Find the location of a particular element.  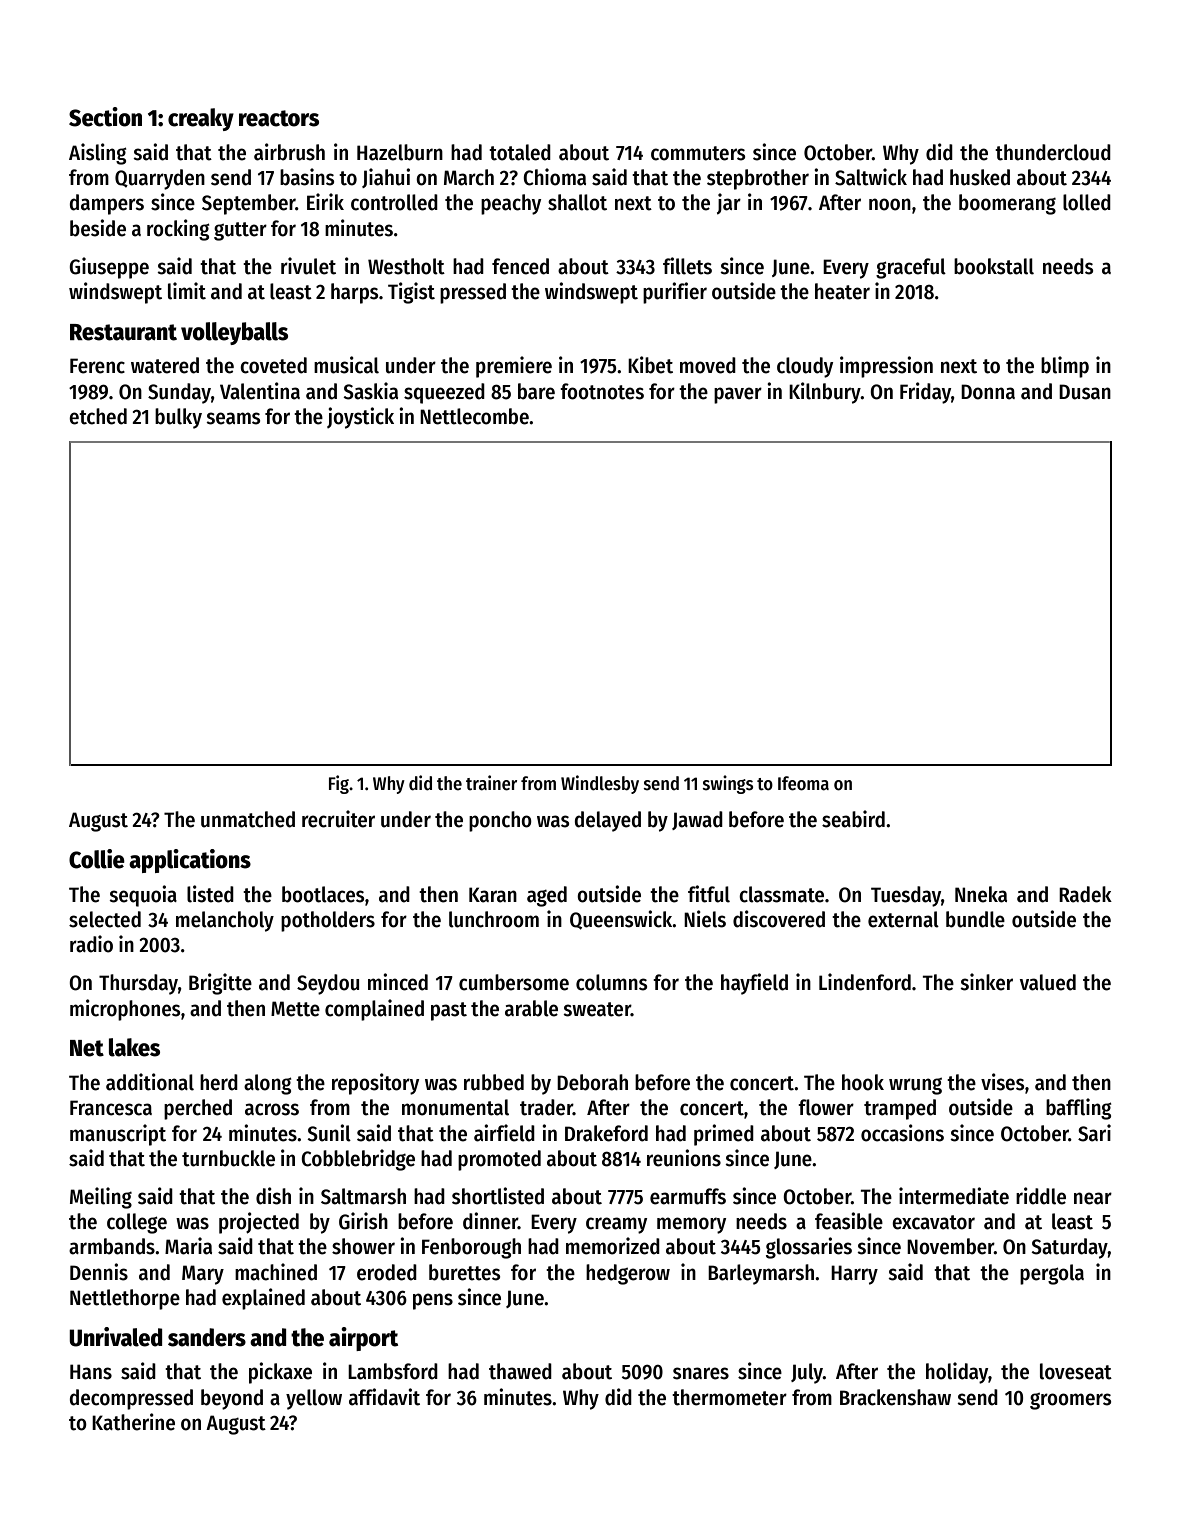

unmatched is located at coordinates (248, 819).
